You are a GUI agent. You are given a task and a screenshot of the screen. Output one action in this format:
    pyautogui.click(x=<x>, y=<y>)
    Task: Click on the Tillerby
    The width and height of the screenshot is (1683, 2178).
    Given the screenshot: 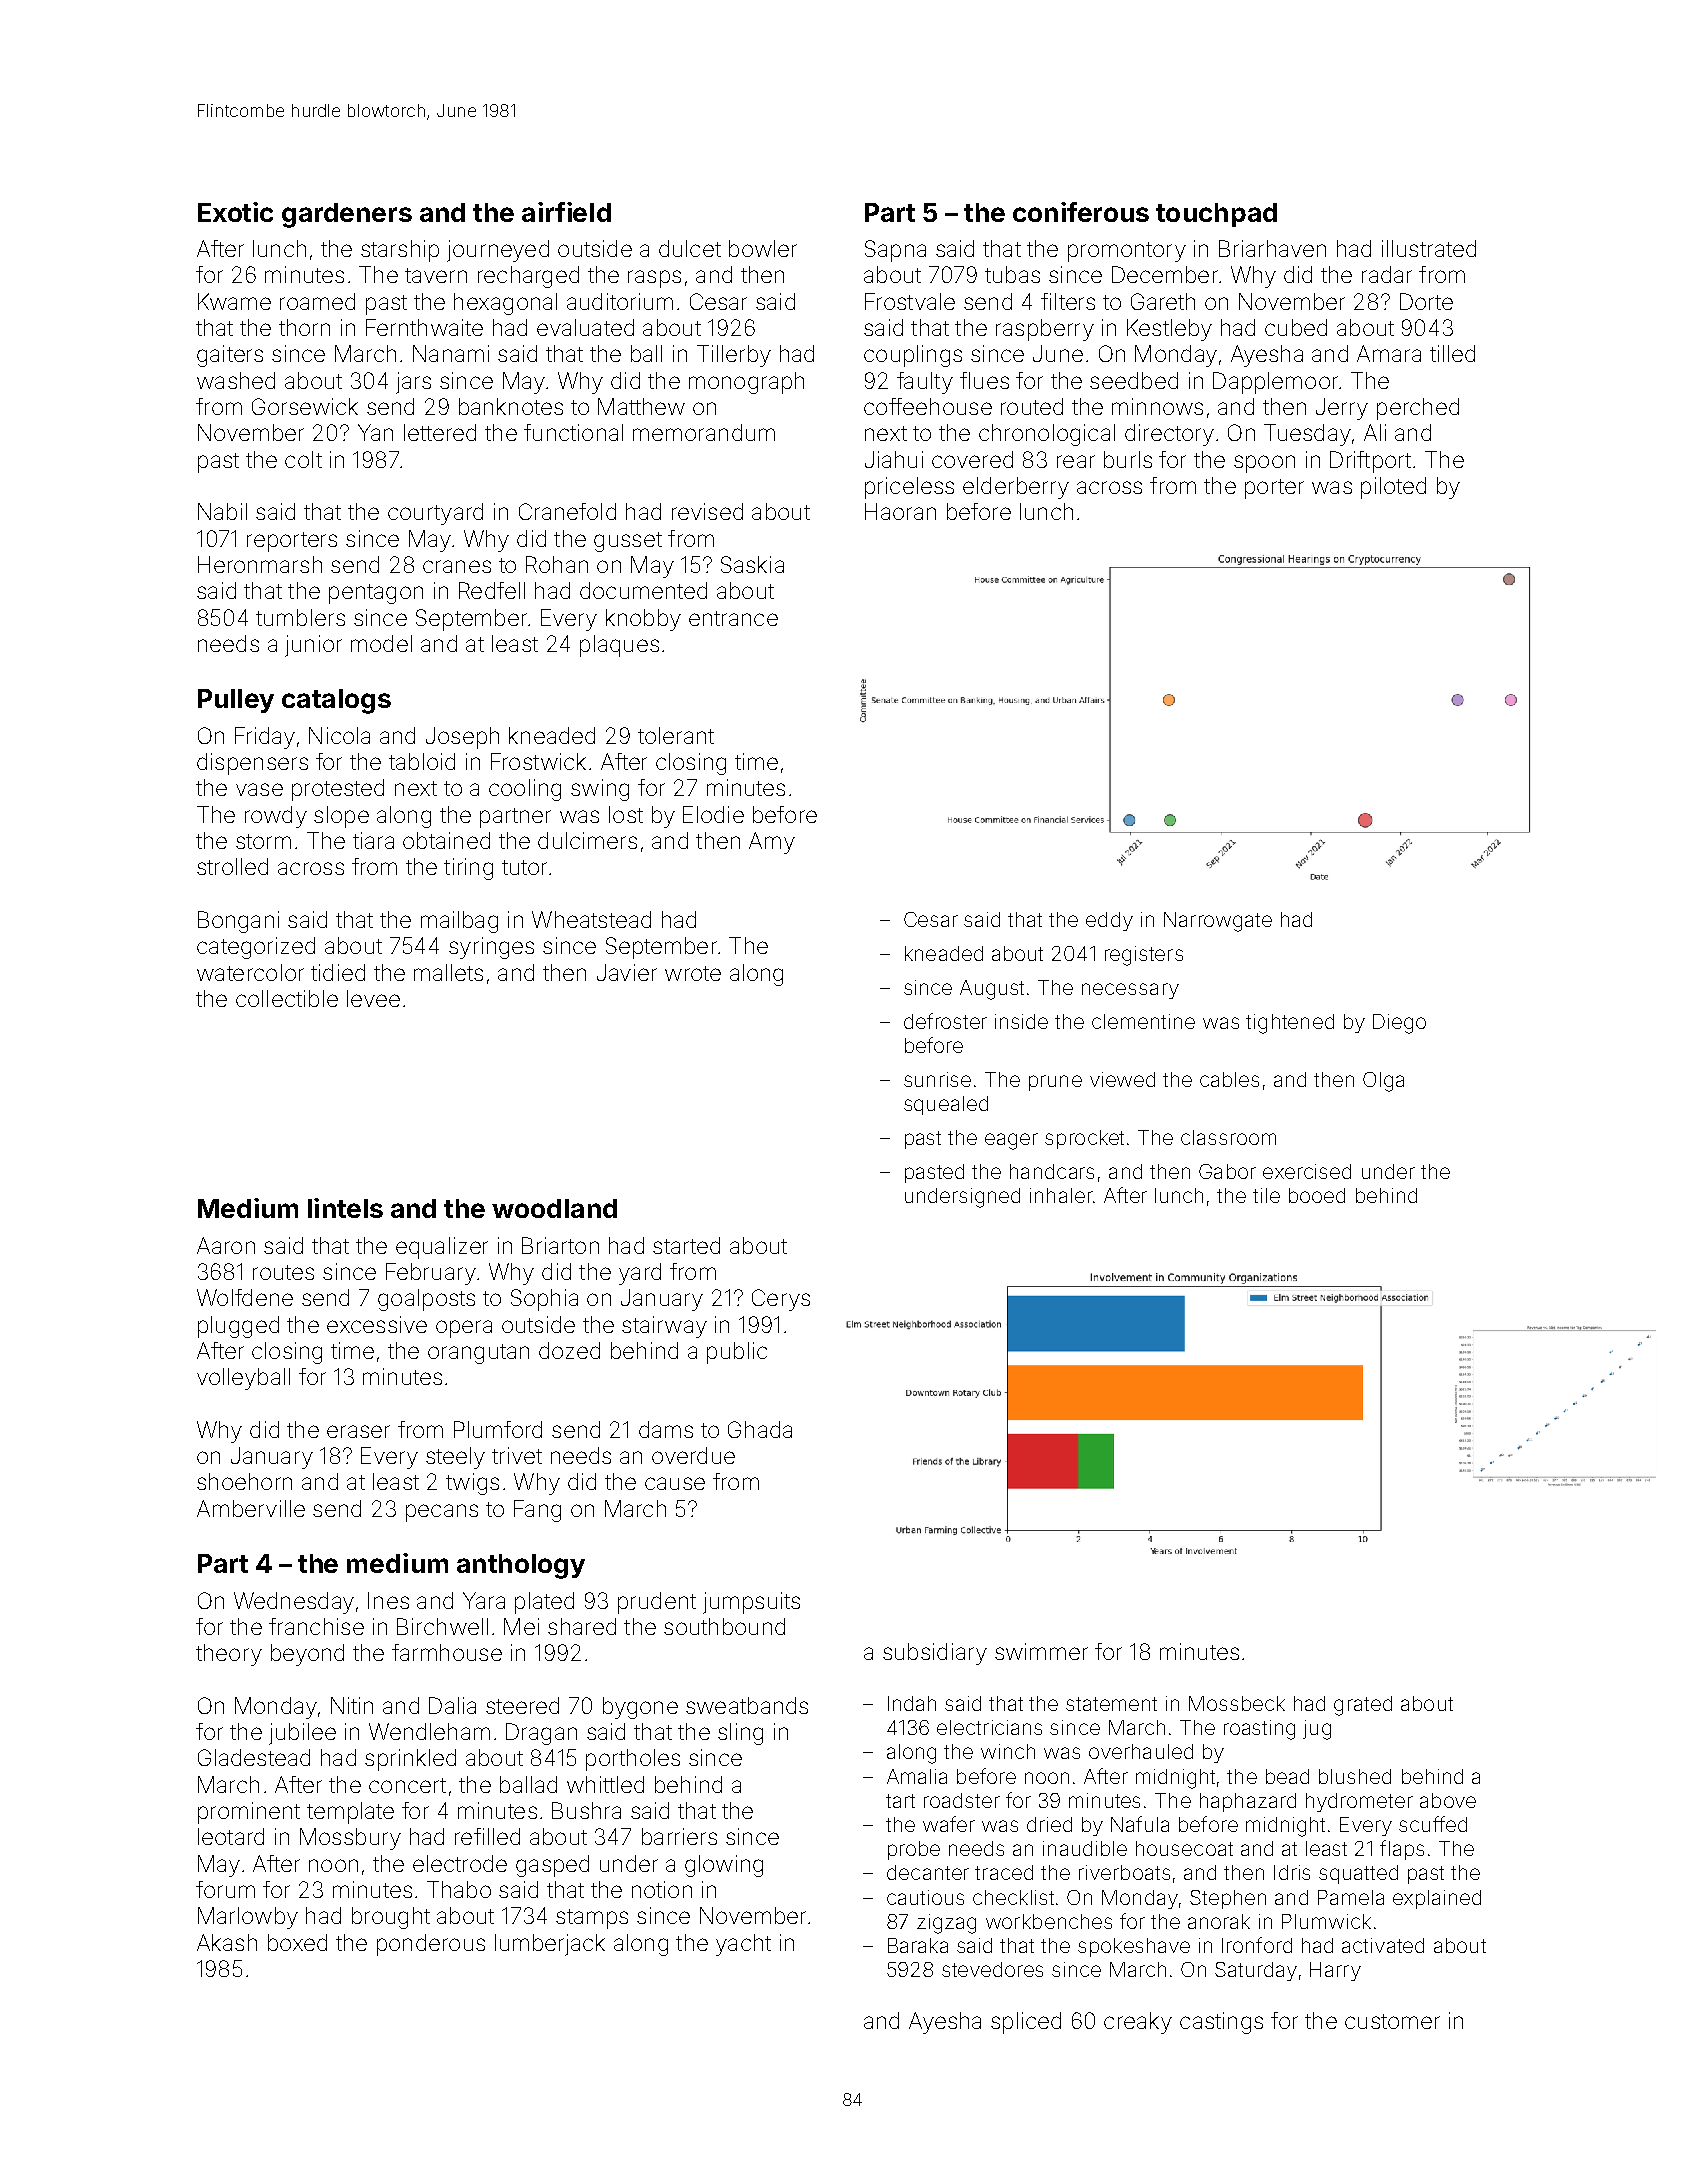 What is the action you would take?
    pyautogui.click(x=734, y=356)
